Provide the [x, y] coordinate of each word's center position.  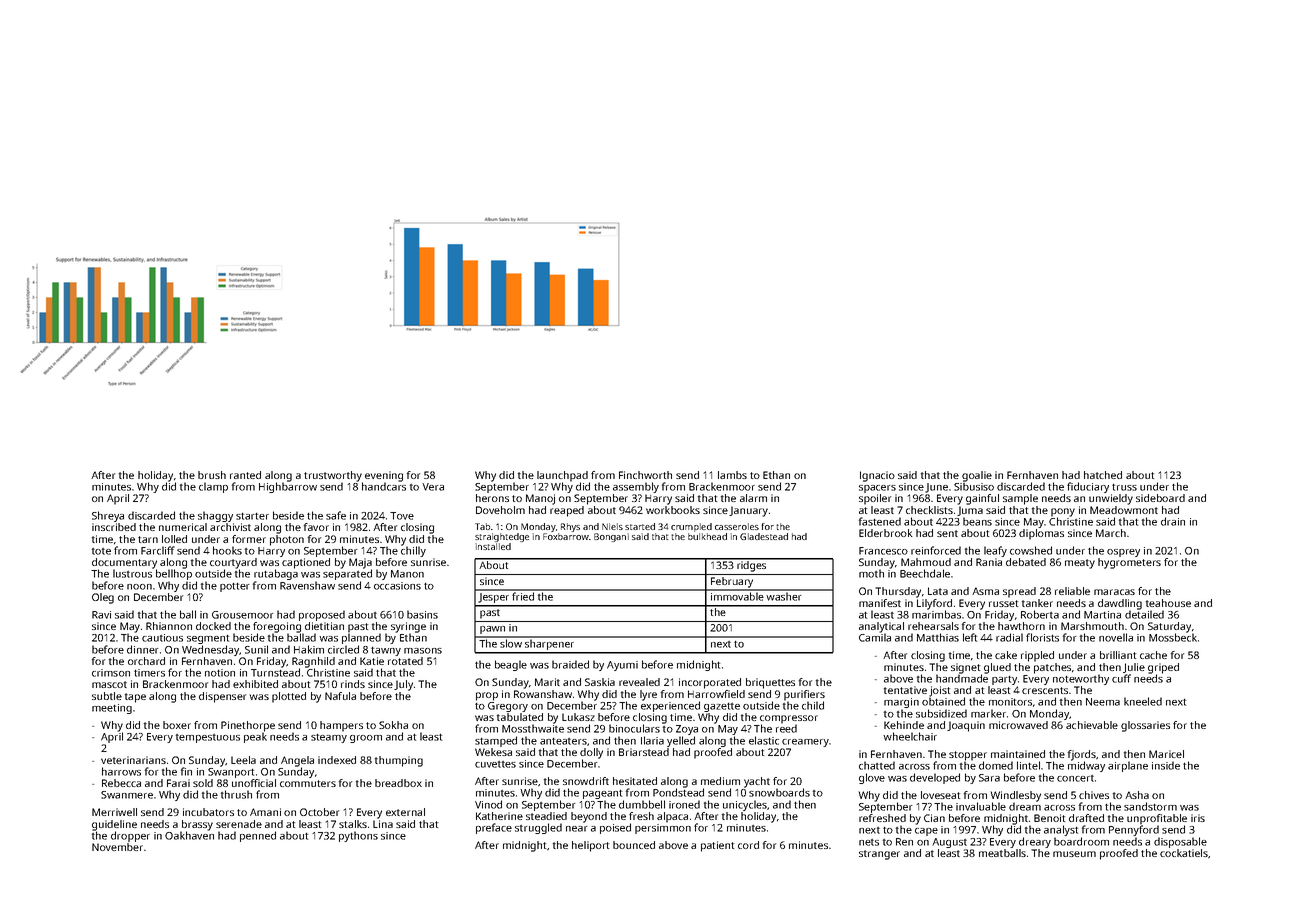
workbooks [673, 510]
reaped [567, 511]
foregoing [277, 627]
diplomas [1041, 534]
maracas [1114, 592]
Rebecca [121, 783]
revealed [639, 682]
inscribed [114, 527]
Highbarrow [288, 487]
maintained [1018, 754]
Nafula [340, 696]
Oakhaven [189, 835]
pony [1063, 512]
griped [1163, 668]
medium [720, 781]
